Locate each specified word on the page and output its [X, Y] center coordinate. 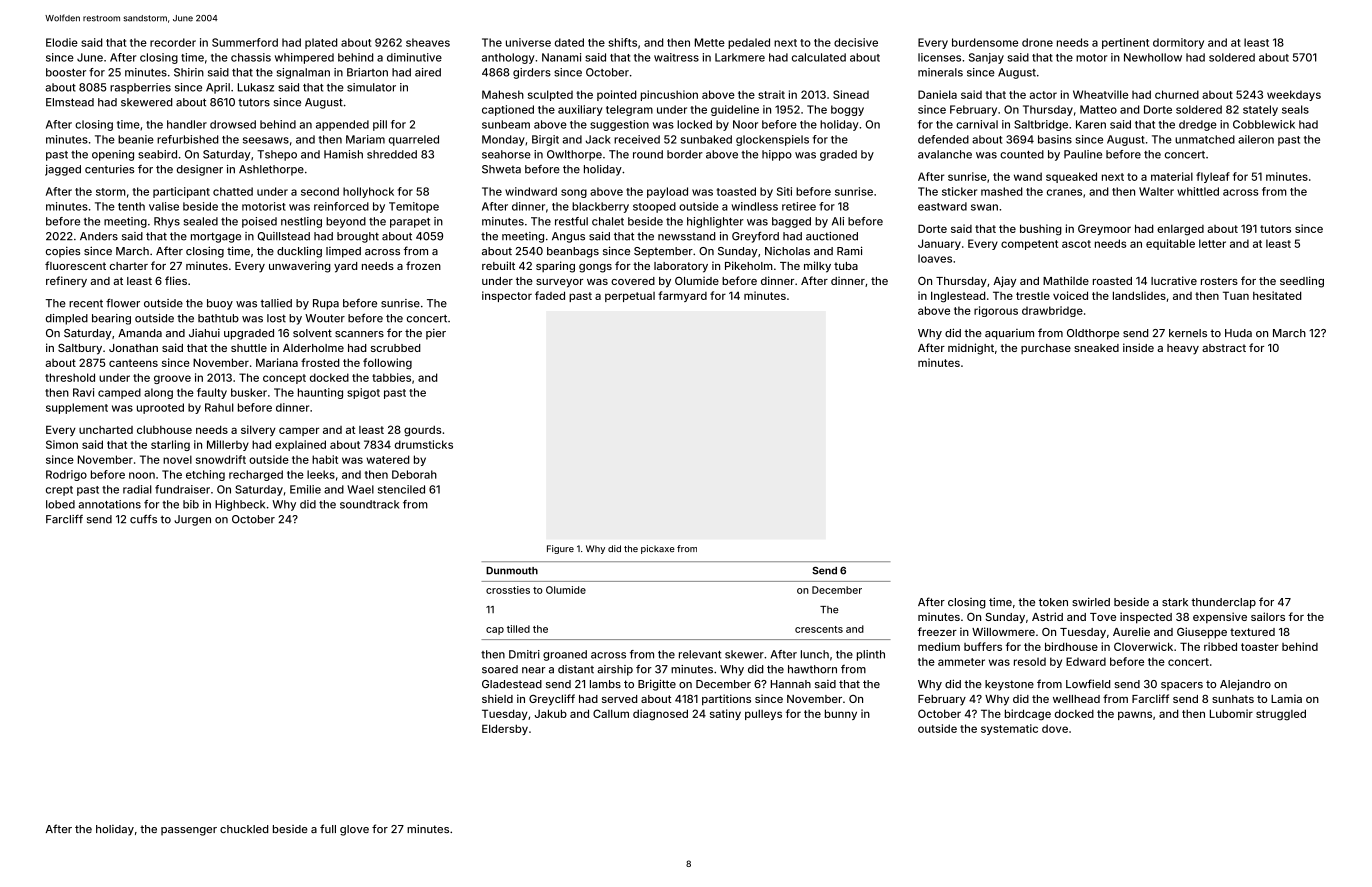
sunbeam [506, 124]
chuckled [244, 829]
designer [200, 170]
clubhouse [164, 430]
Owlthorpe [574, 155]
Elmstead [70, 102]
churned [1177, 94]
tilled [518, 629]
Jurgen [192, 520]
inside [1138, 347]
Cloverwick [1143, 646]
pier [436, 334]
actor [1043, 95]
